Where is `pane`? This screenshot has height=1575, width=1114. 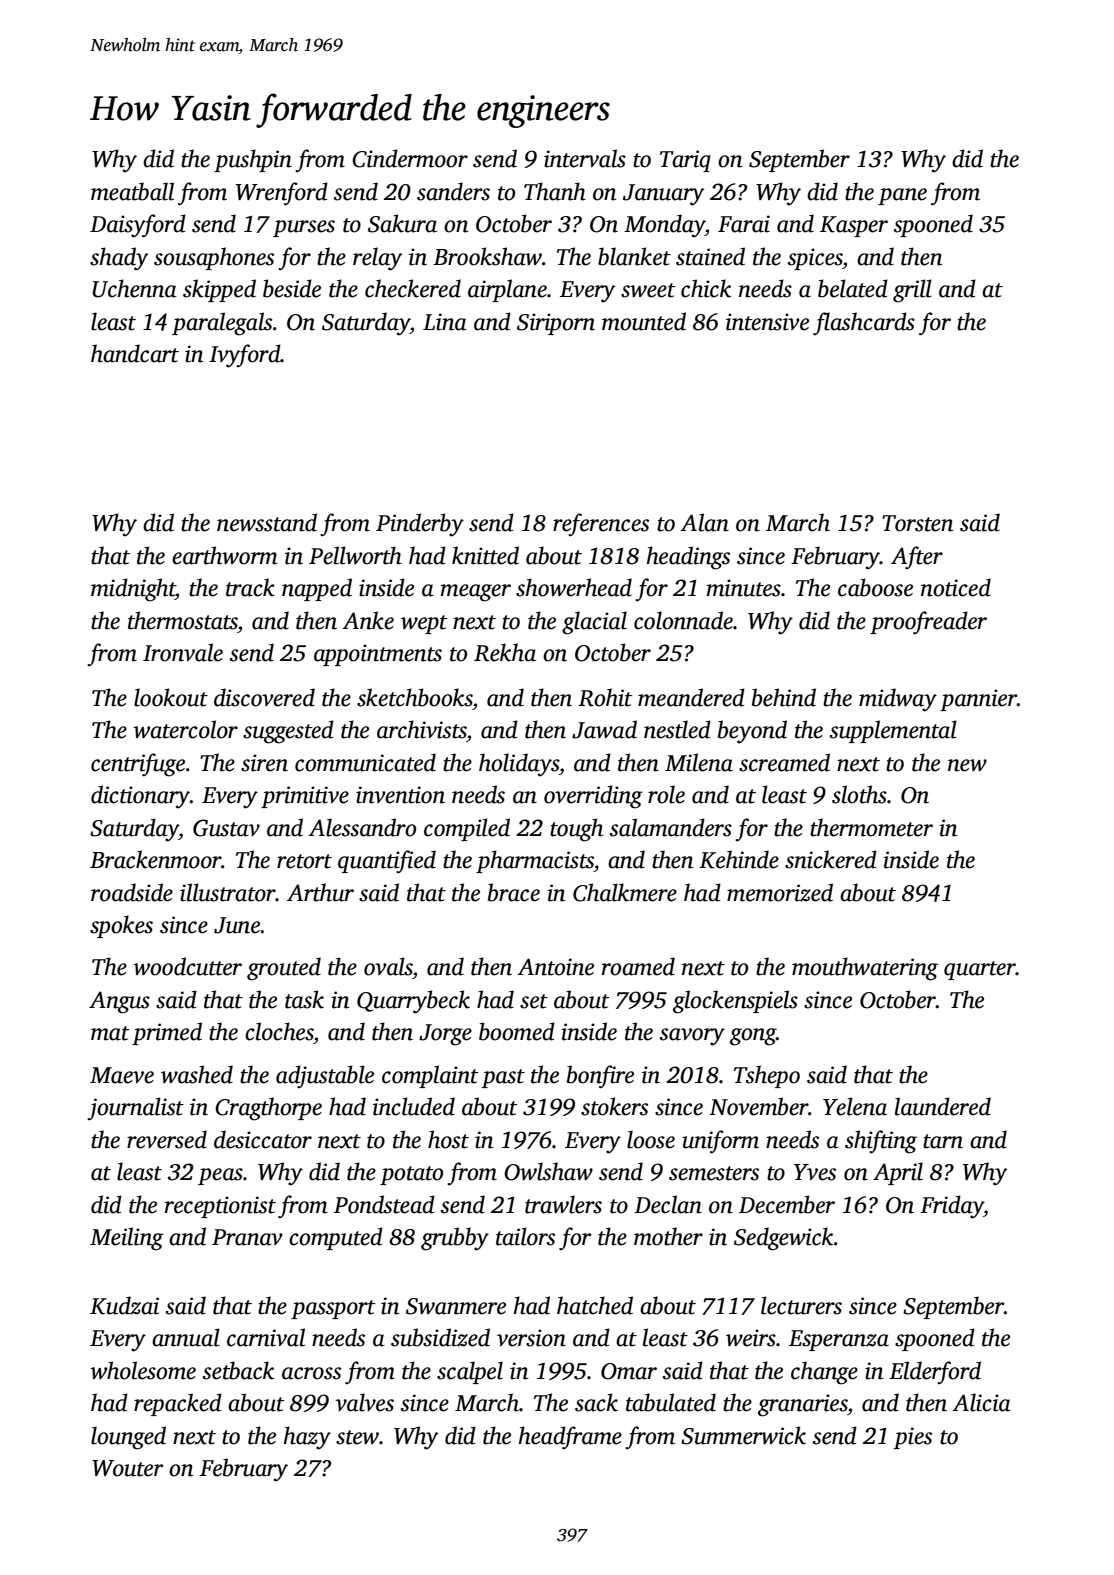 pane is located at coordinates (902, 196).
